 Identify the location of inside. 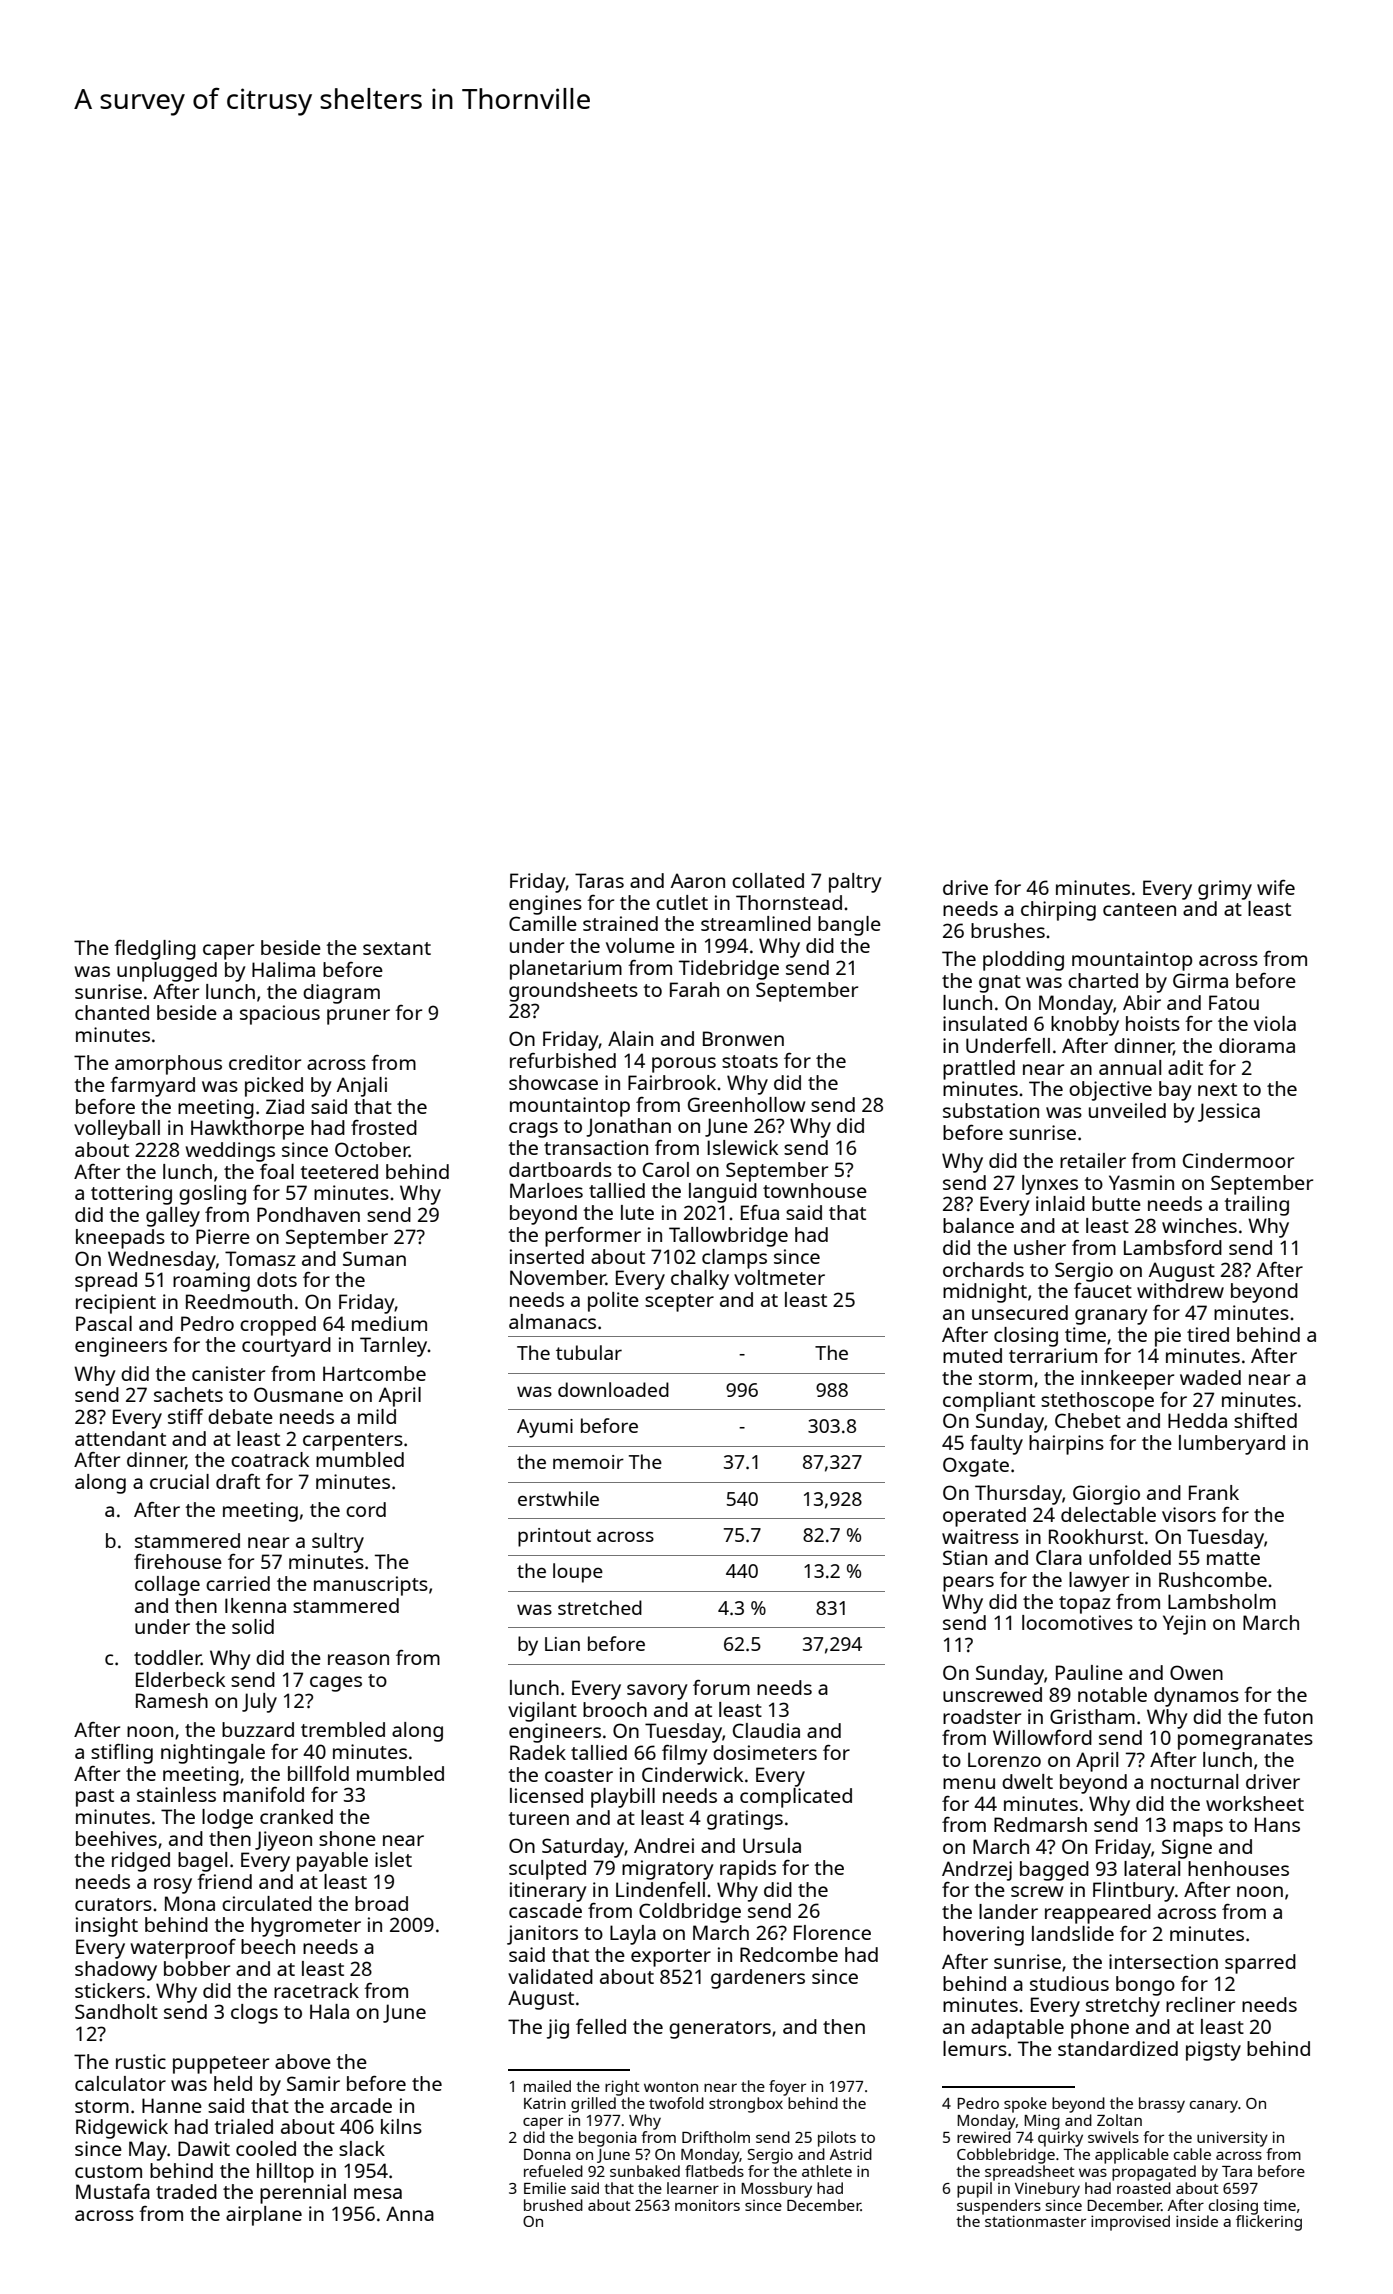
(1197, 2221).
